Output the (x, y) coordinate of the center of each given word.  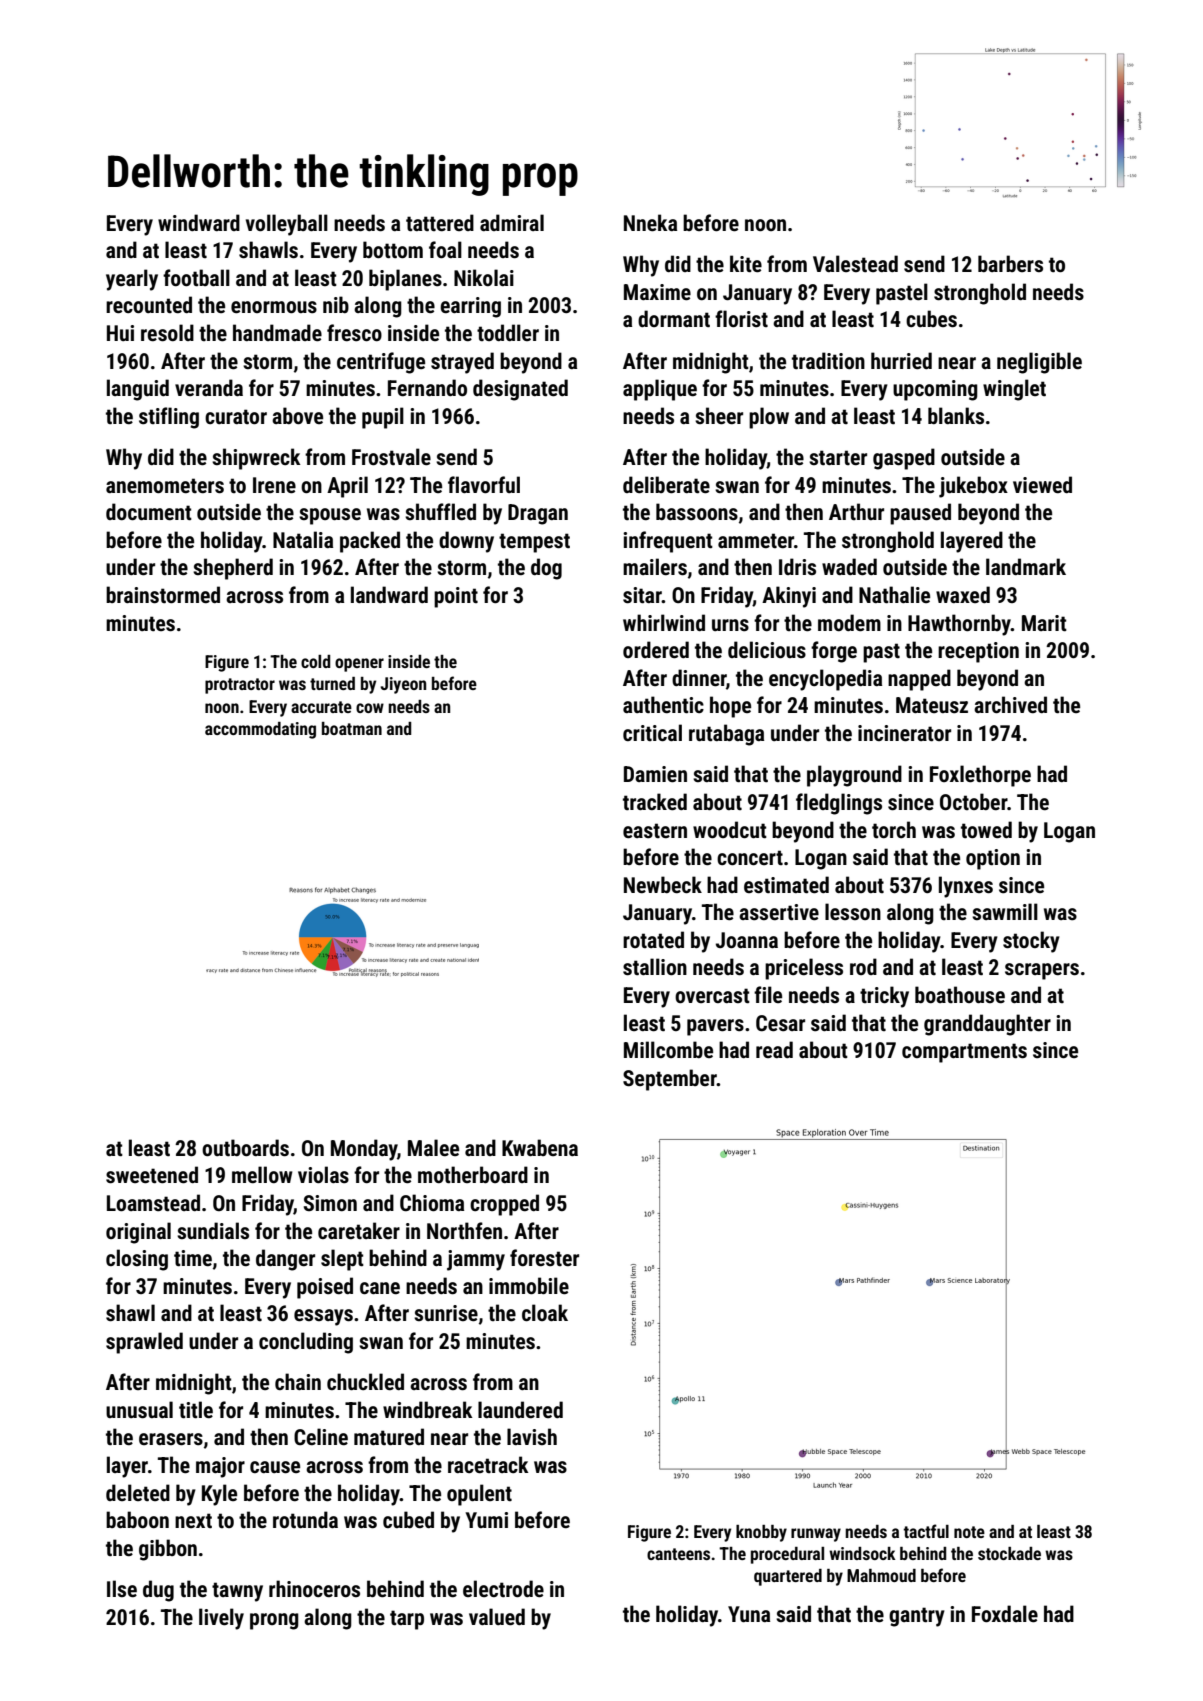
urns (730, 625)
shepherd (233, 569)
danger (285, 1260)
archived (1010, 704)
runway (816, 1535)
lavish (532, 1436)
